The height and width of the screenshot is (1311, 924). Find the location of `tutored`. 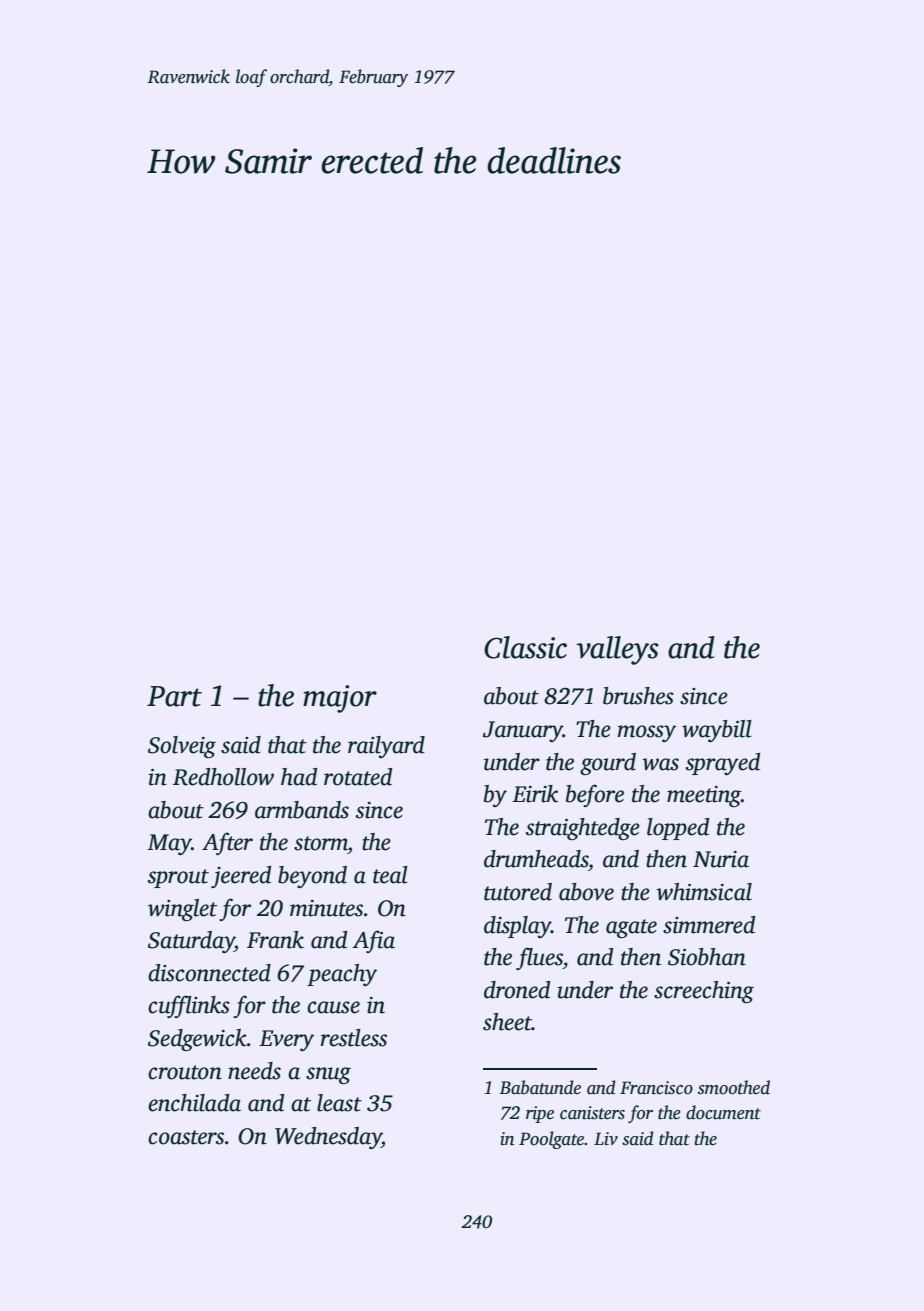

tutored is located at coordinates (518, 892).
